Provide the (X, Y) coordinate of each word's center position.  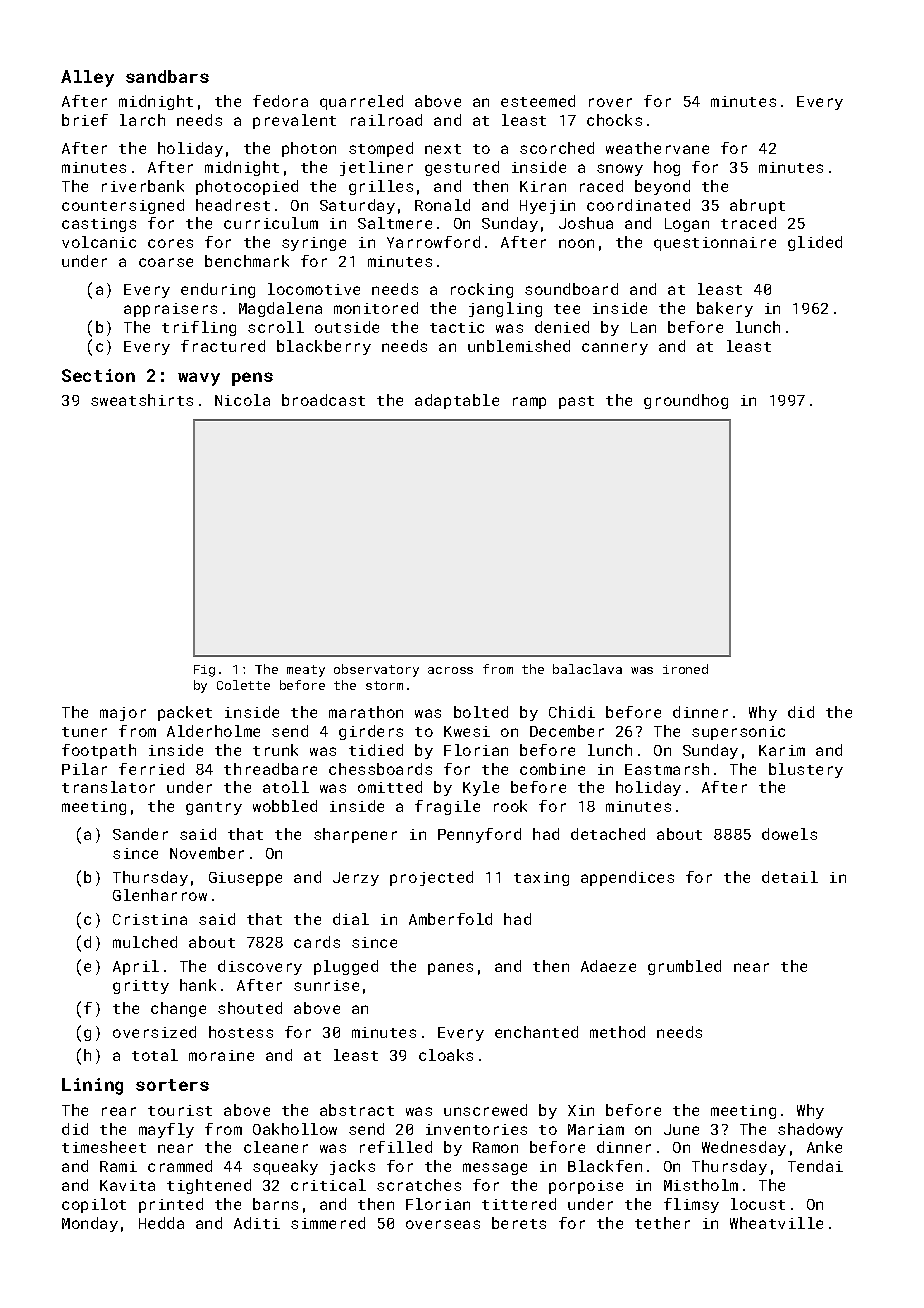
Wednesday (744, 1148)
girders (371, 732)
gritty (141, 987)
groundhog (686, 401)
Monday (90, 1224)
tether (662, 1223)
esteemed (538, 101)
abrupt (757, 206)
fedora (280, 101)
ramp (529, 403)
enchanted (536, 1032)
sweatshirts (142, 400)
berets (519, 1223)
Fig (204, 671)
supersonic (738, 733)
